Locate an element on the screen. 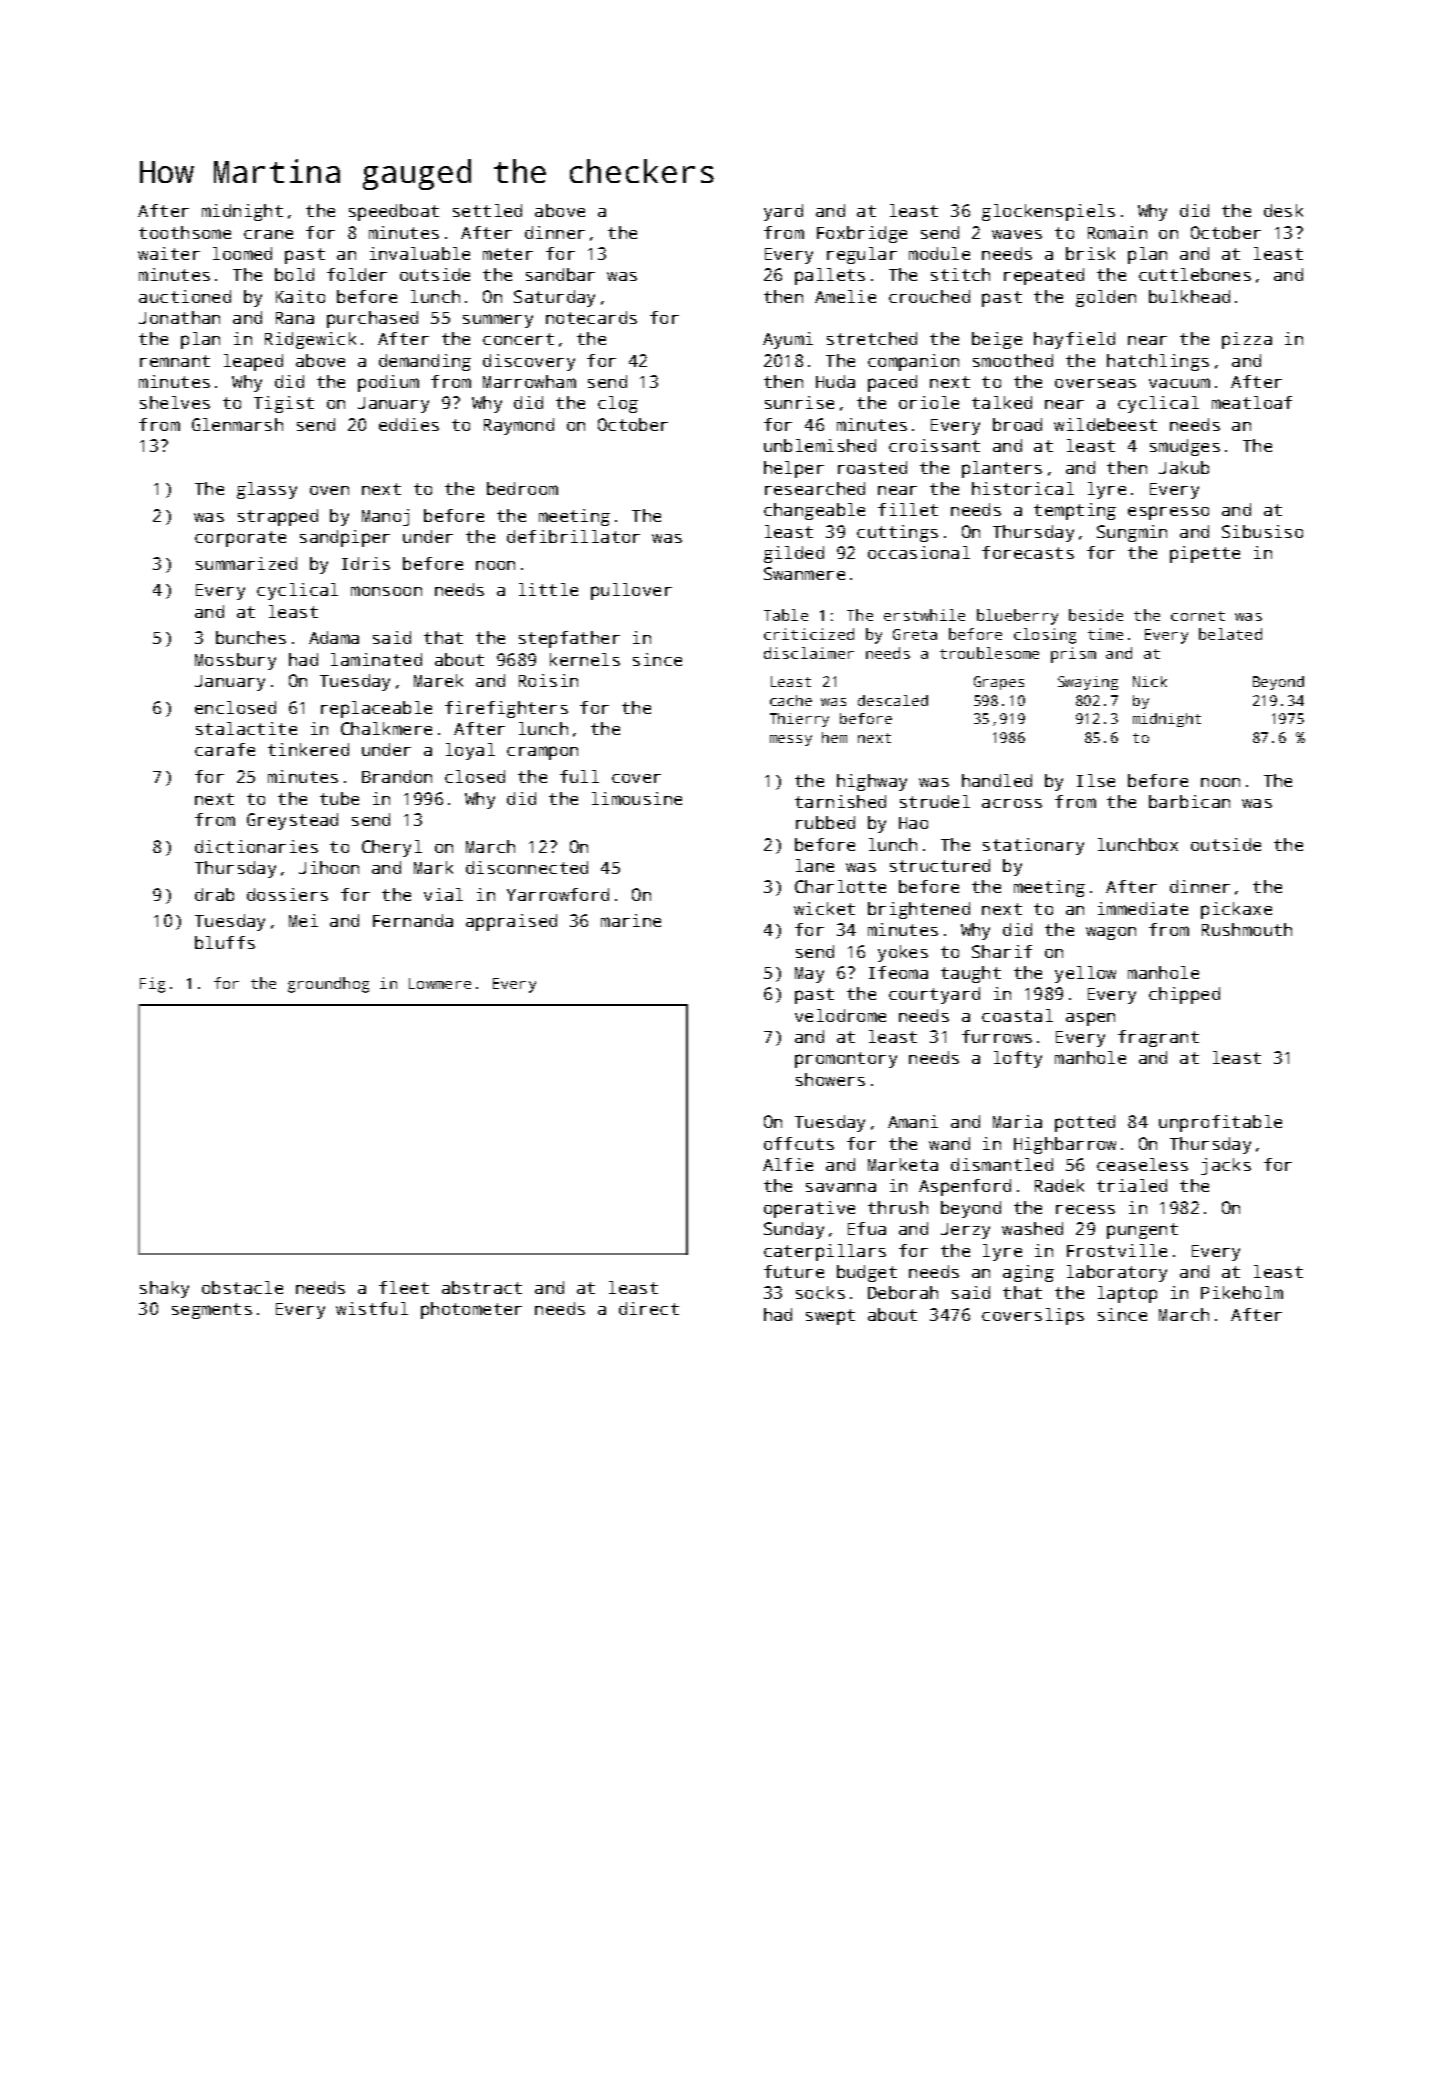 This screenshot has width=1450, height=2100. glockenspiels is located at coordinates (1048, 212).
